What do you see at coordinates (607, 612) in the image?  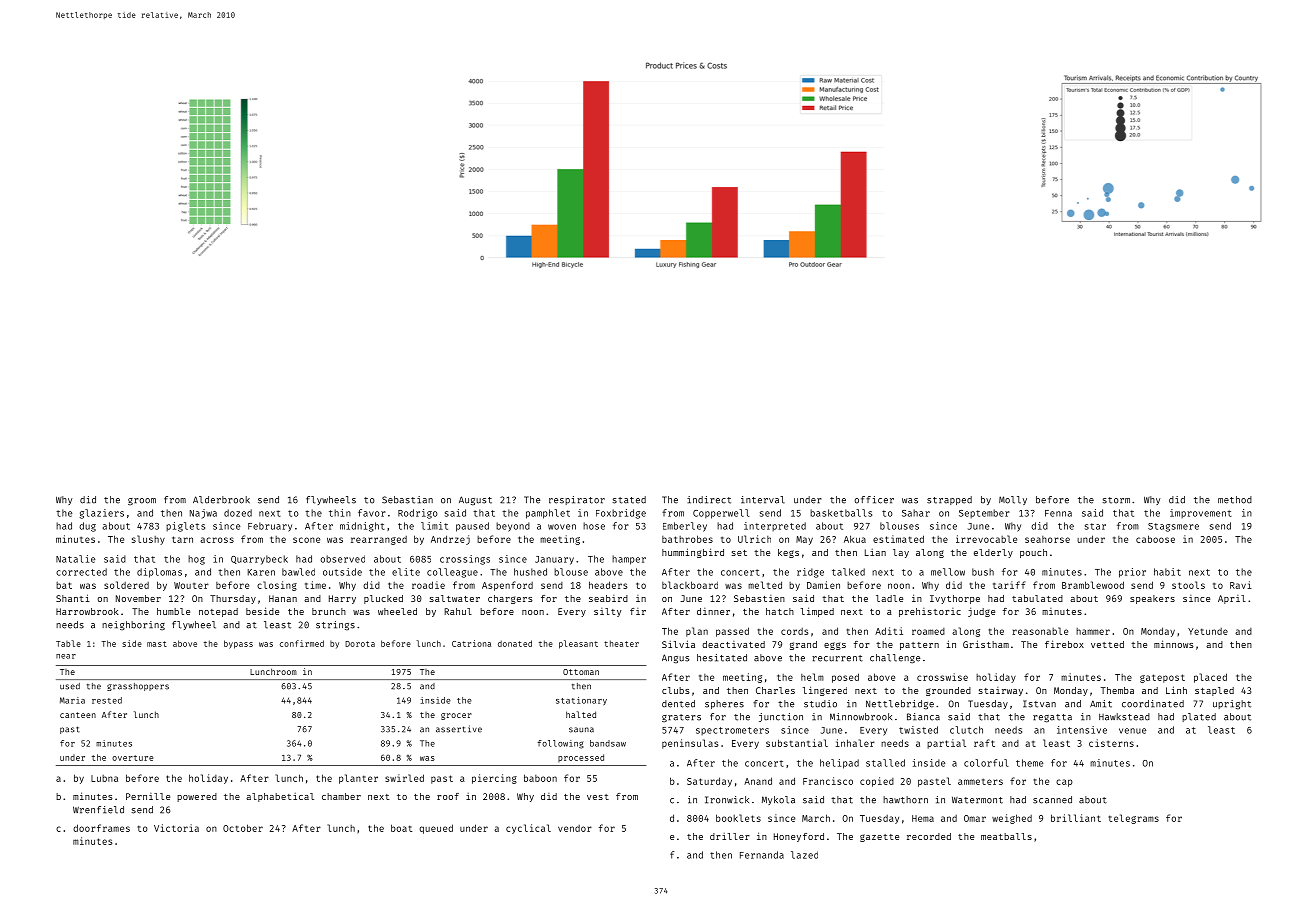 I see `silty` at bounding box center [607, 612].
